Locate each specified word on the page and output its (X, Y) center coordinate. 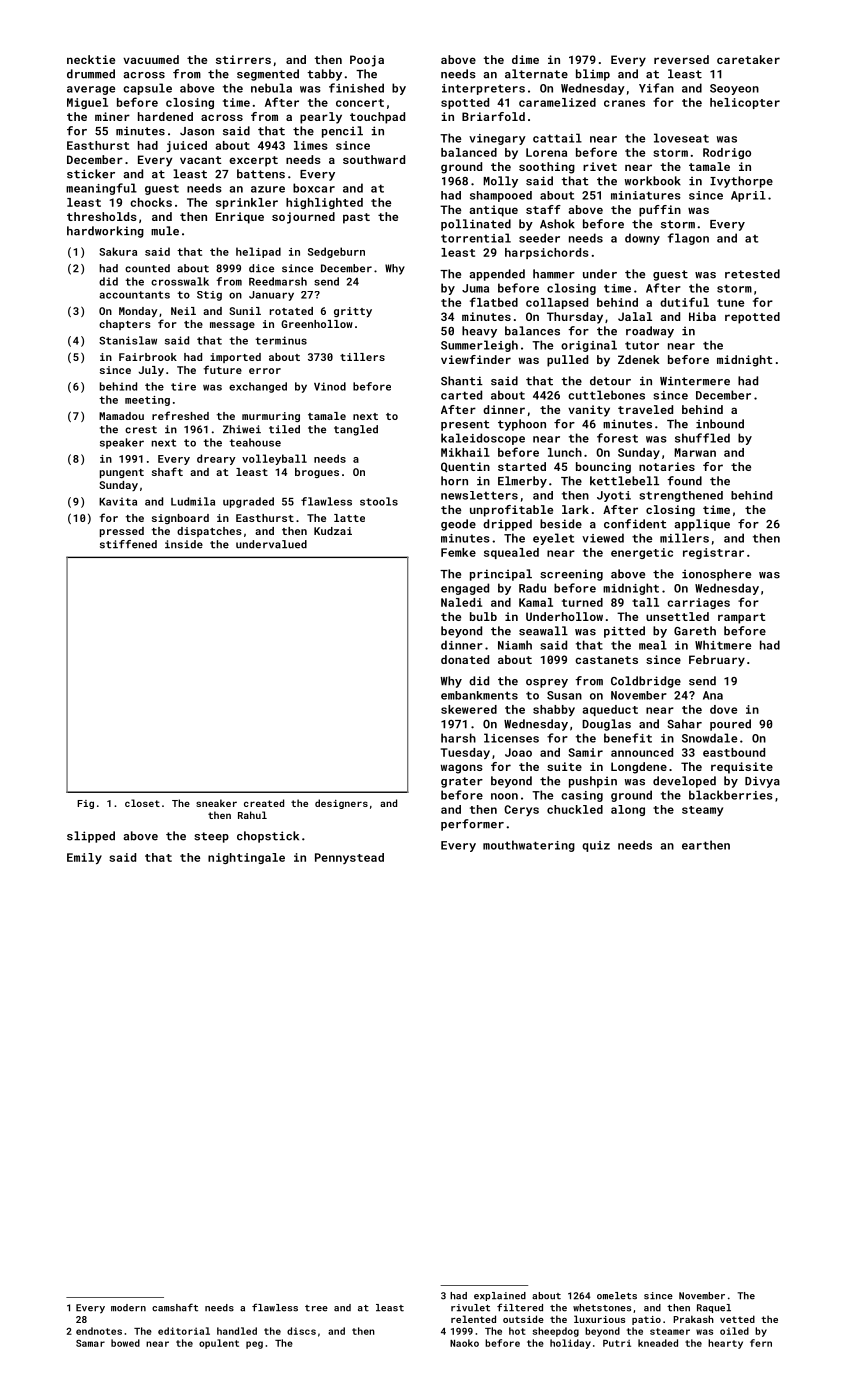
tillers (362, 357)
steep (211, 837)
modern (128, 1308)
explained (500, 1296)
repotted (752, 318)
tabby (324, 75)
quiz (596, 846)
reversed (681, 59)
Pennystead (349, 858)
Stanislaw (128, 340)
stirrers (243, 59)
